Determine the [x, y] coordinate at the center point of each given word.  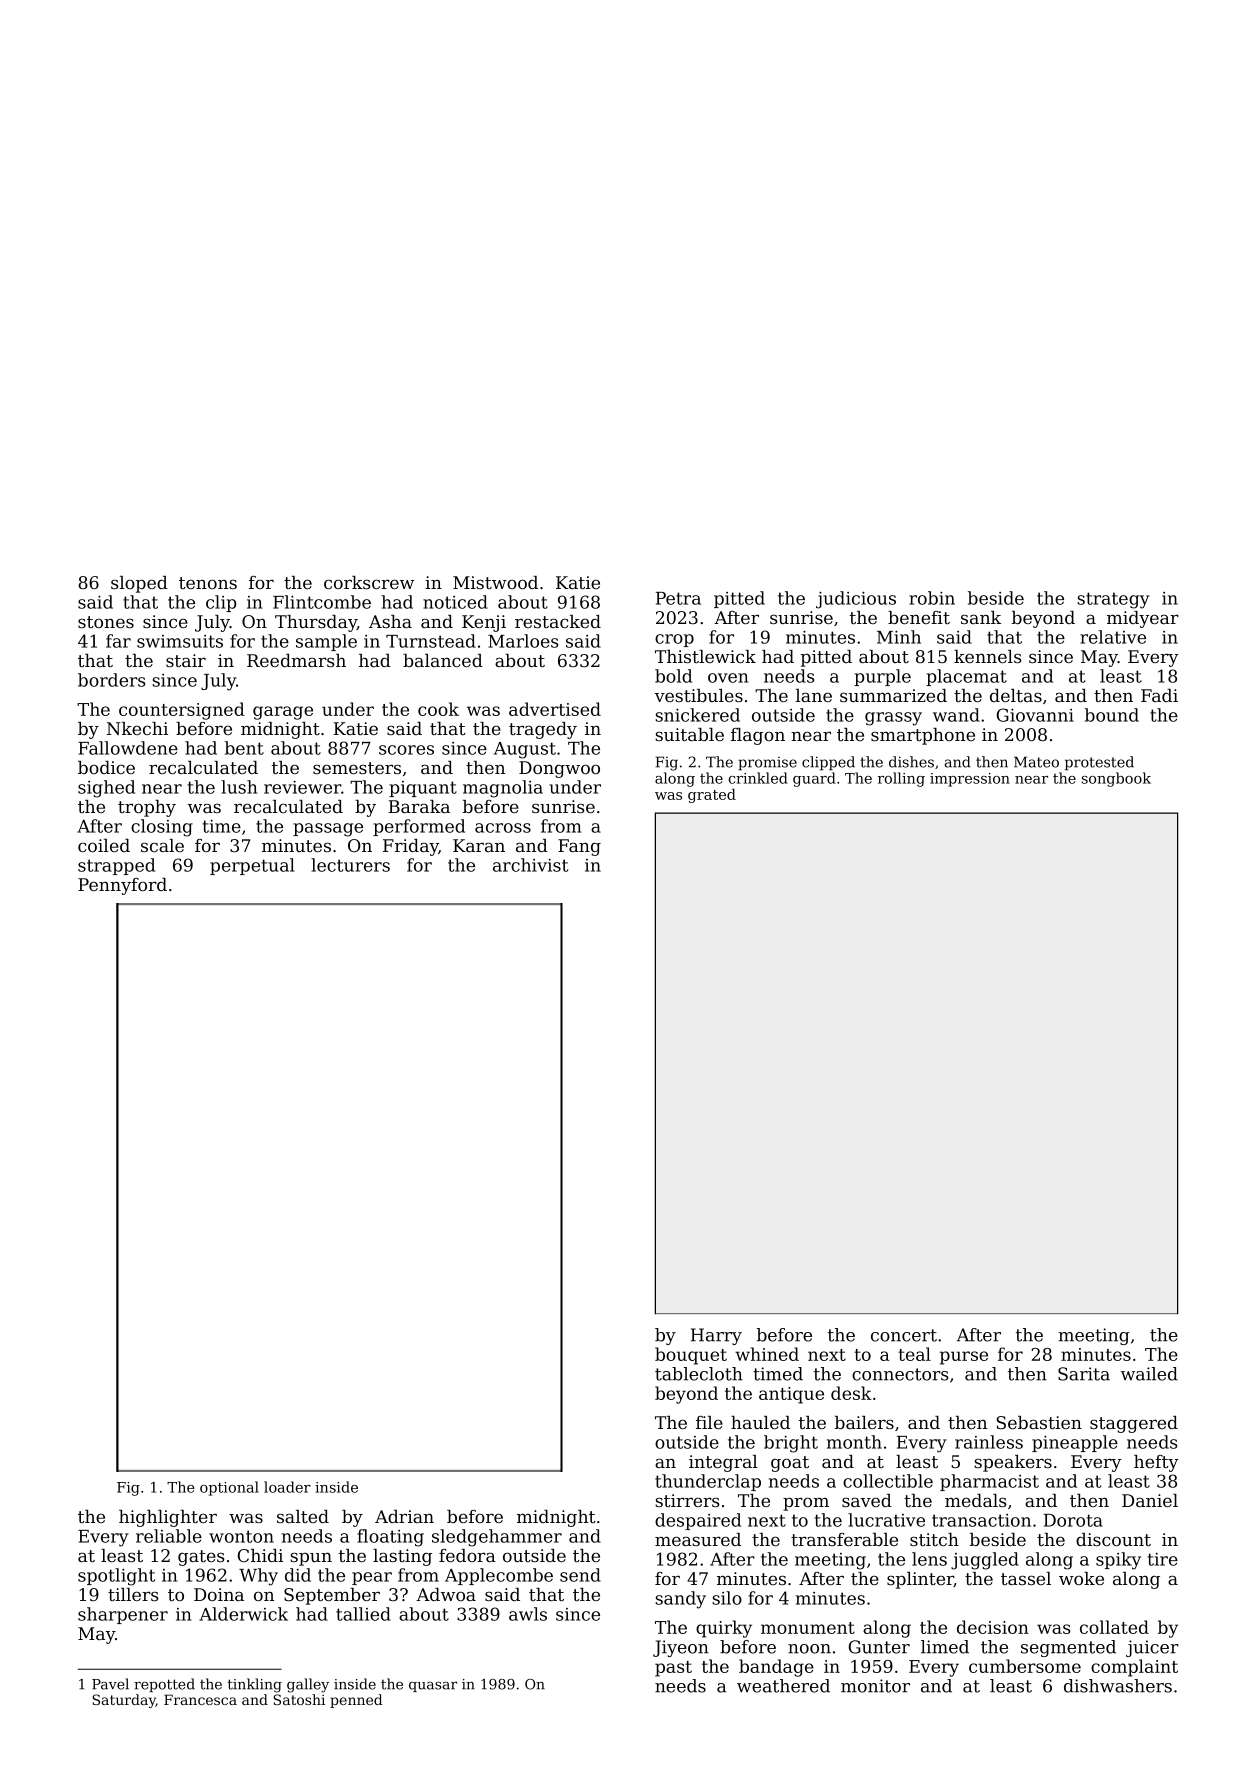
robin [932, 598]
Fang [579, 847]
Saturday [124, 1701]
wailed [1149, 1374]
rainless [989, 1442]
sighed [106, 789]
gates [201, 1558]
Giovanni [1035, 715]
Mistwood [495, 582]
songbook [1116, 779]
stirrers [687, 1500]
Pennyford [122, 886]
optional [229, 1488]
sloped [139, 584]
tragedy [543, 730]
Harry [716, 1336]
